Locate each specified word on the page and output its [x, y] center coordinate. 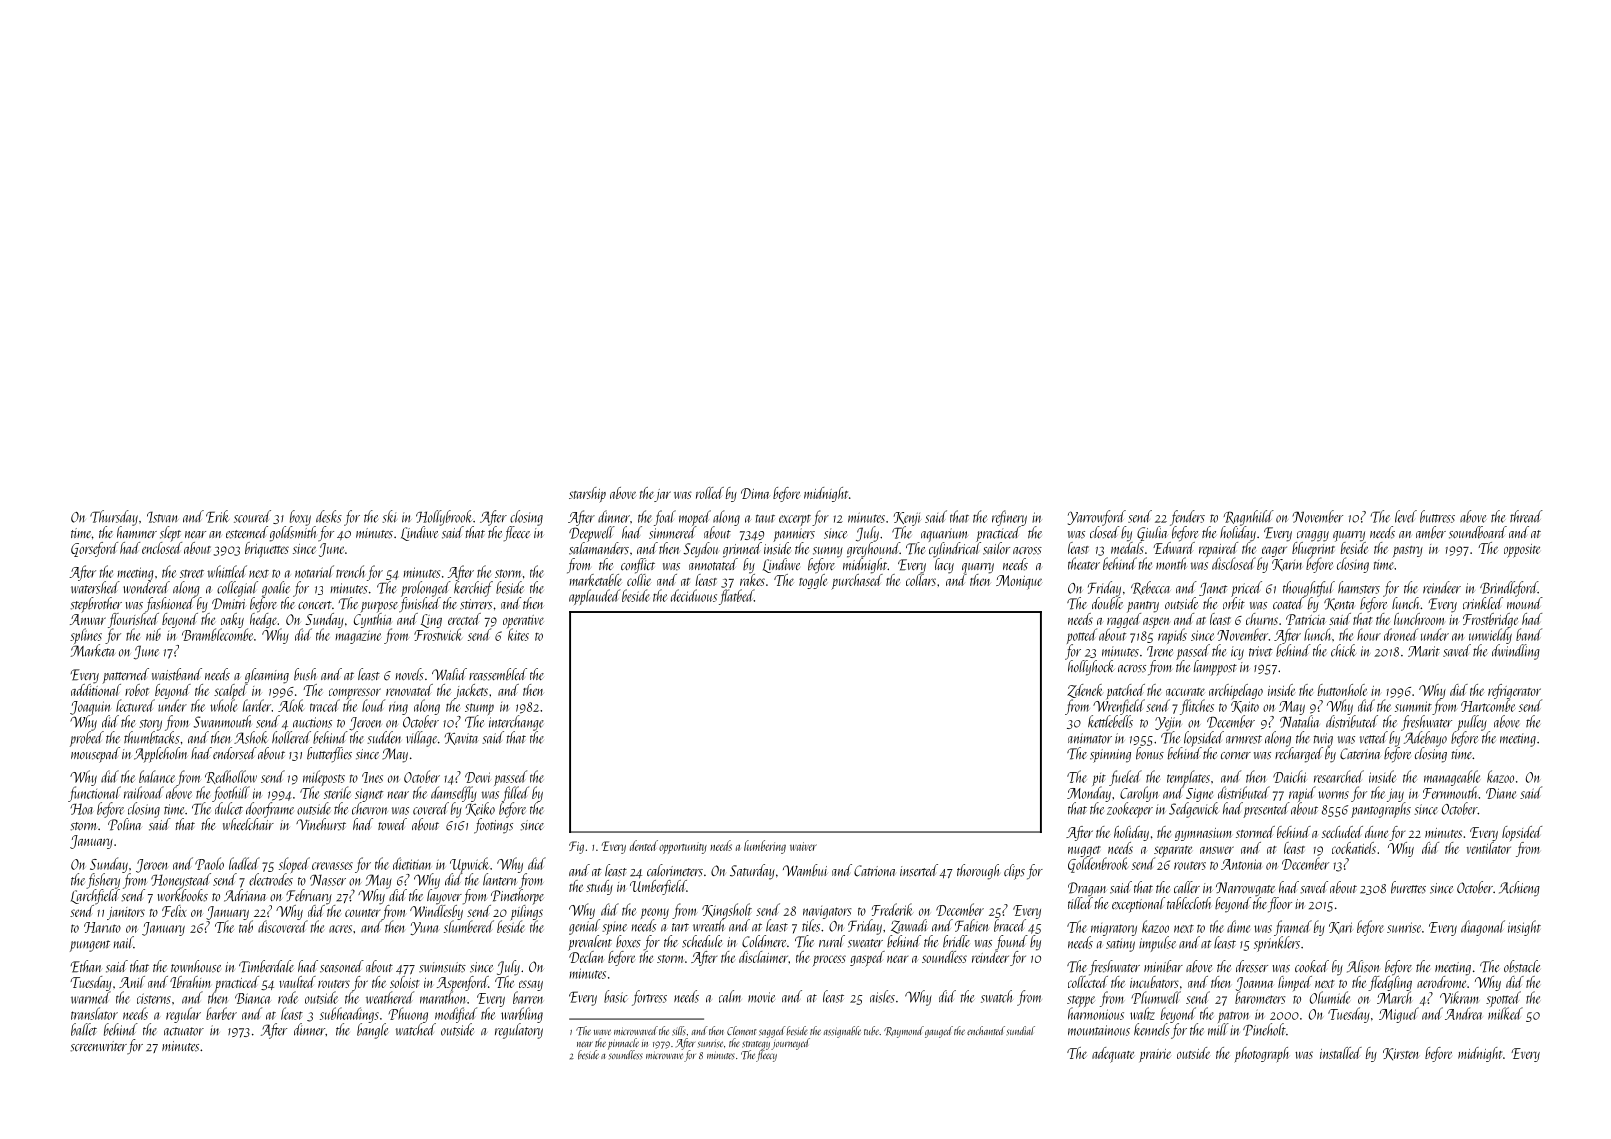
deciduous [694, 595]
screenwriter [98, 1046]
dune [1376, 832]
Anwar [88, 619]
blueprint [1313, 550]
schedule [702, 941]
